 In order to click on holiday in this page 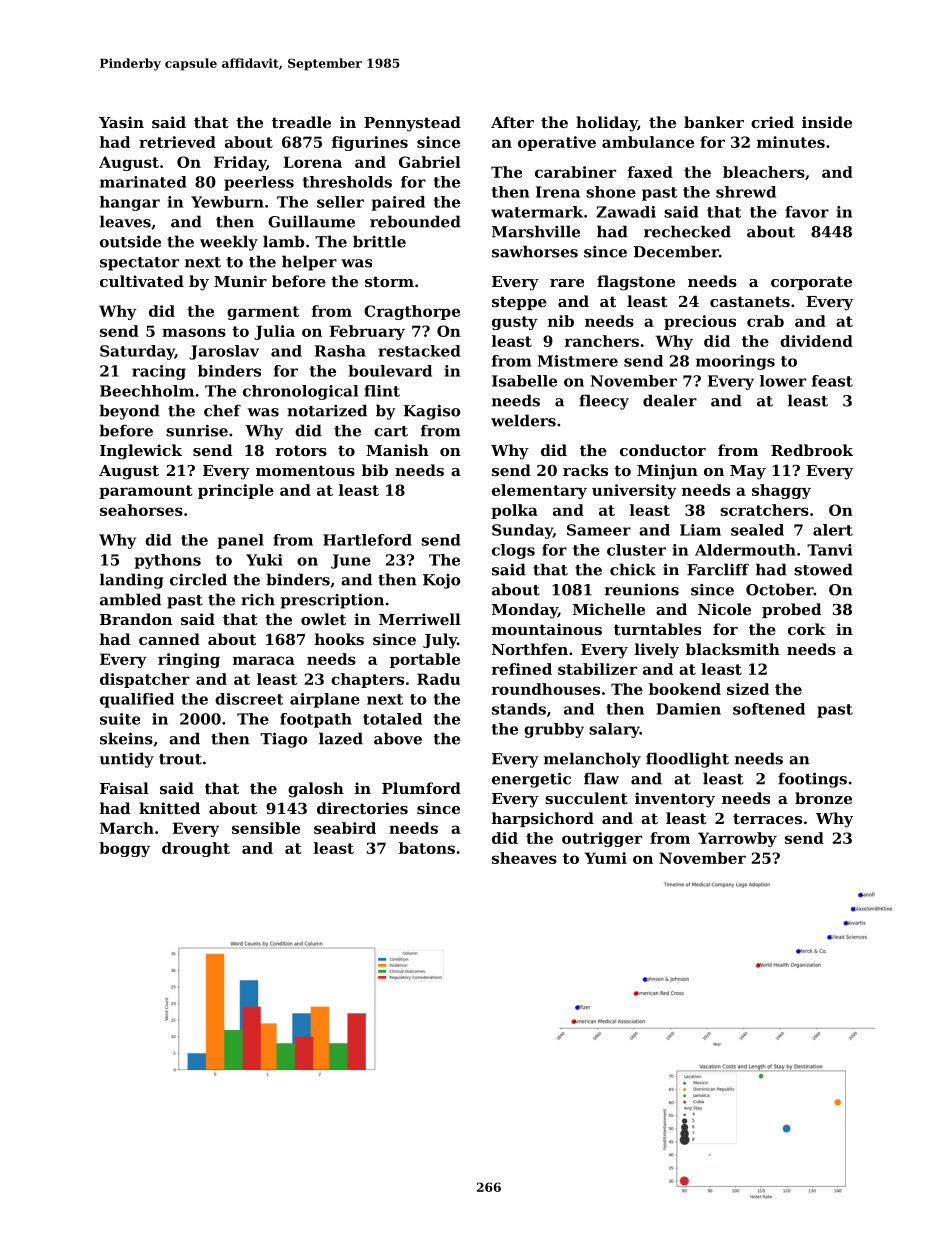, I will do `click(607, 124)`.
